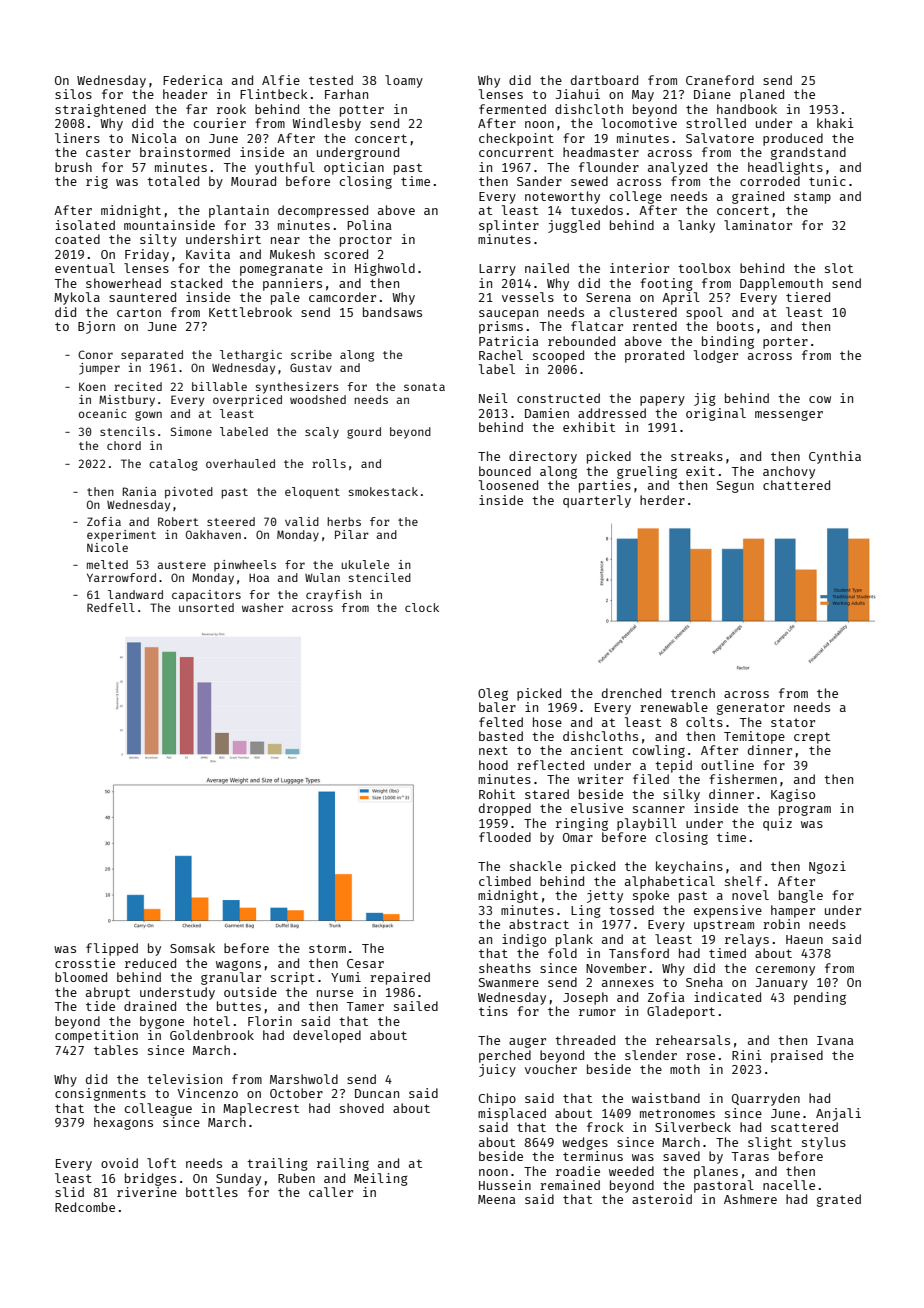 Image resolution: width=924 pixels, height=1308 pixels. Describe the element at coordinates (597, 501) in the image. I see `quarterly` at that location.
